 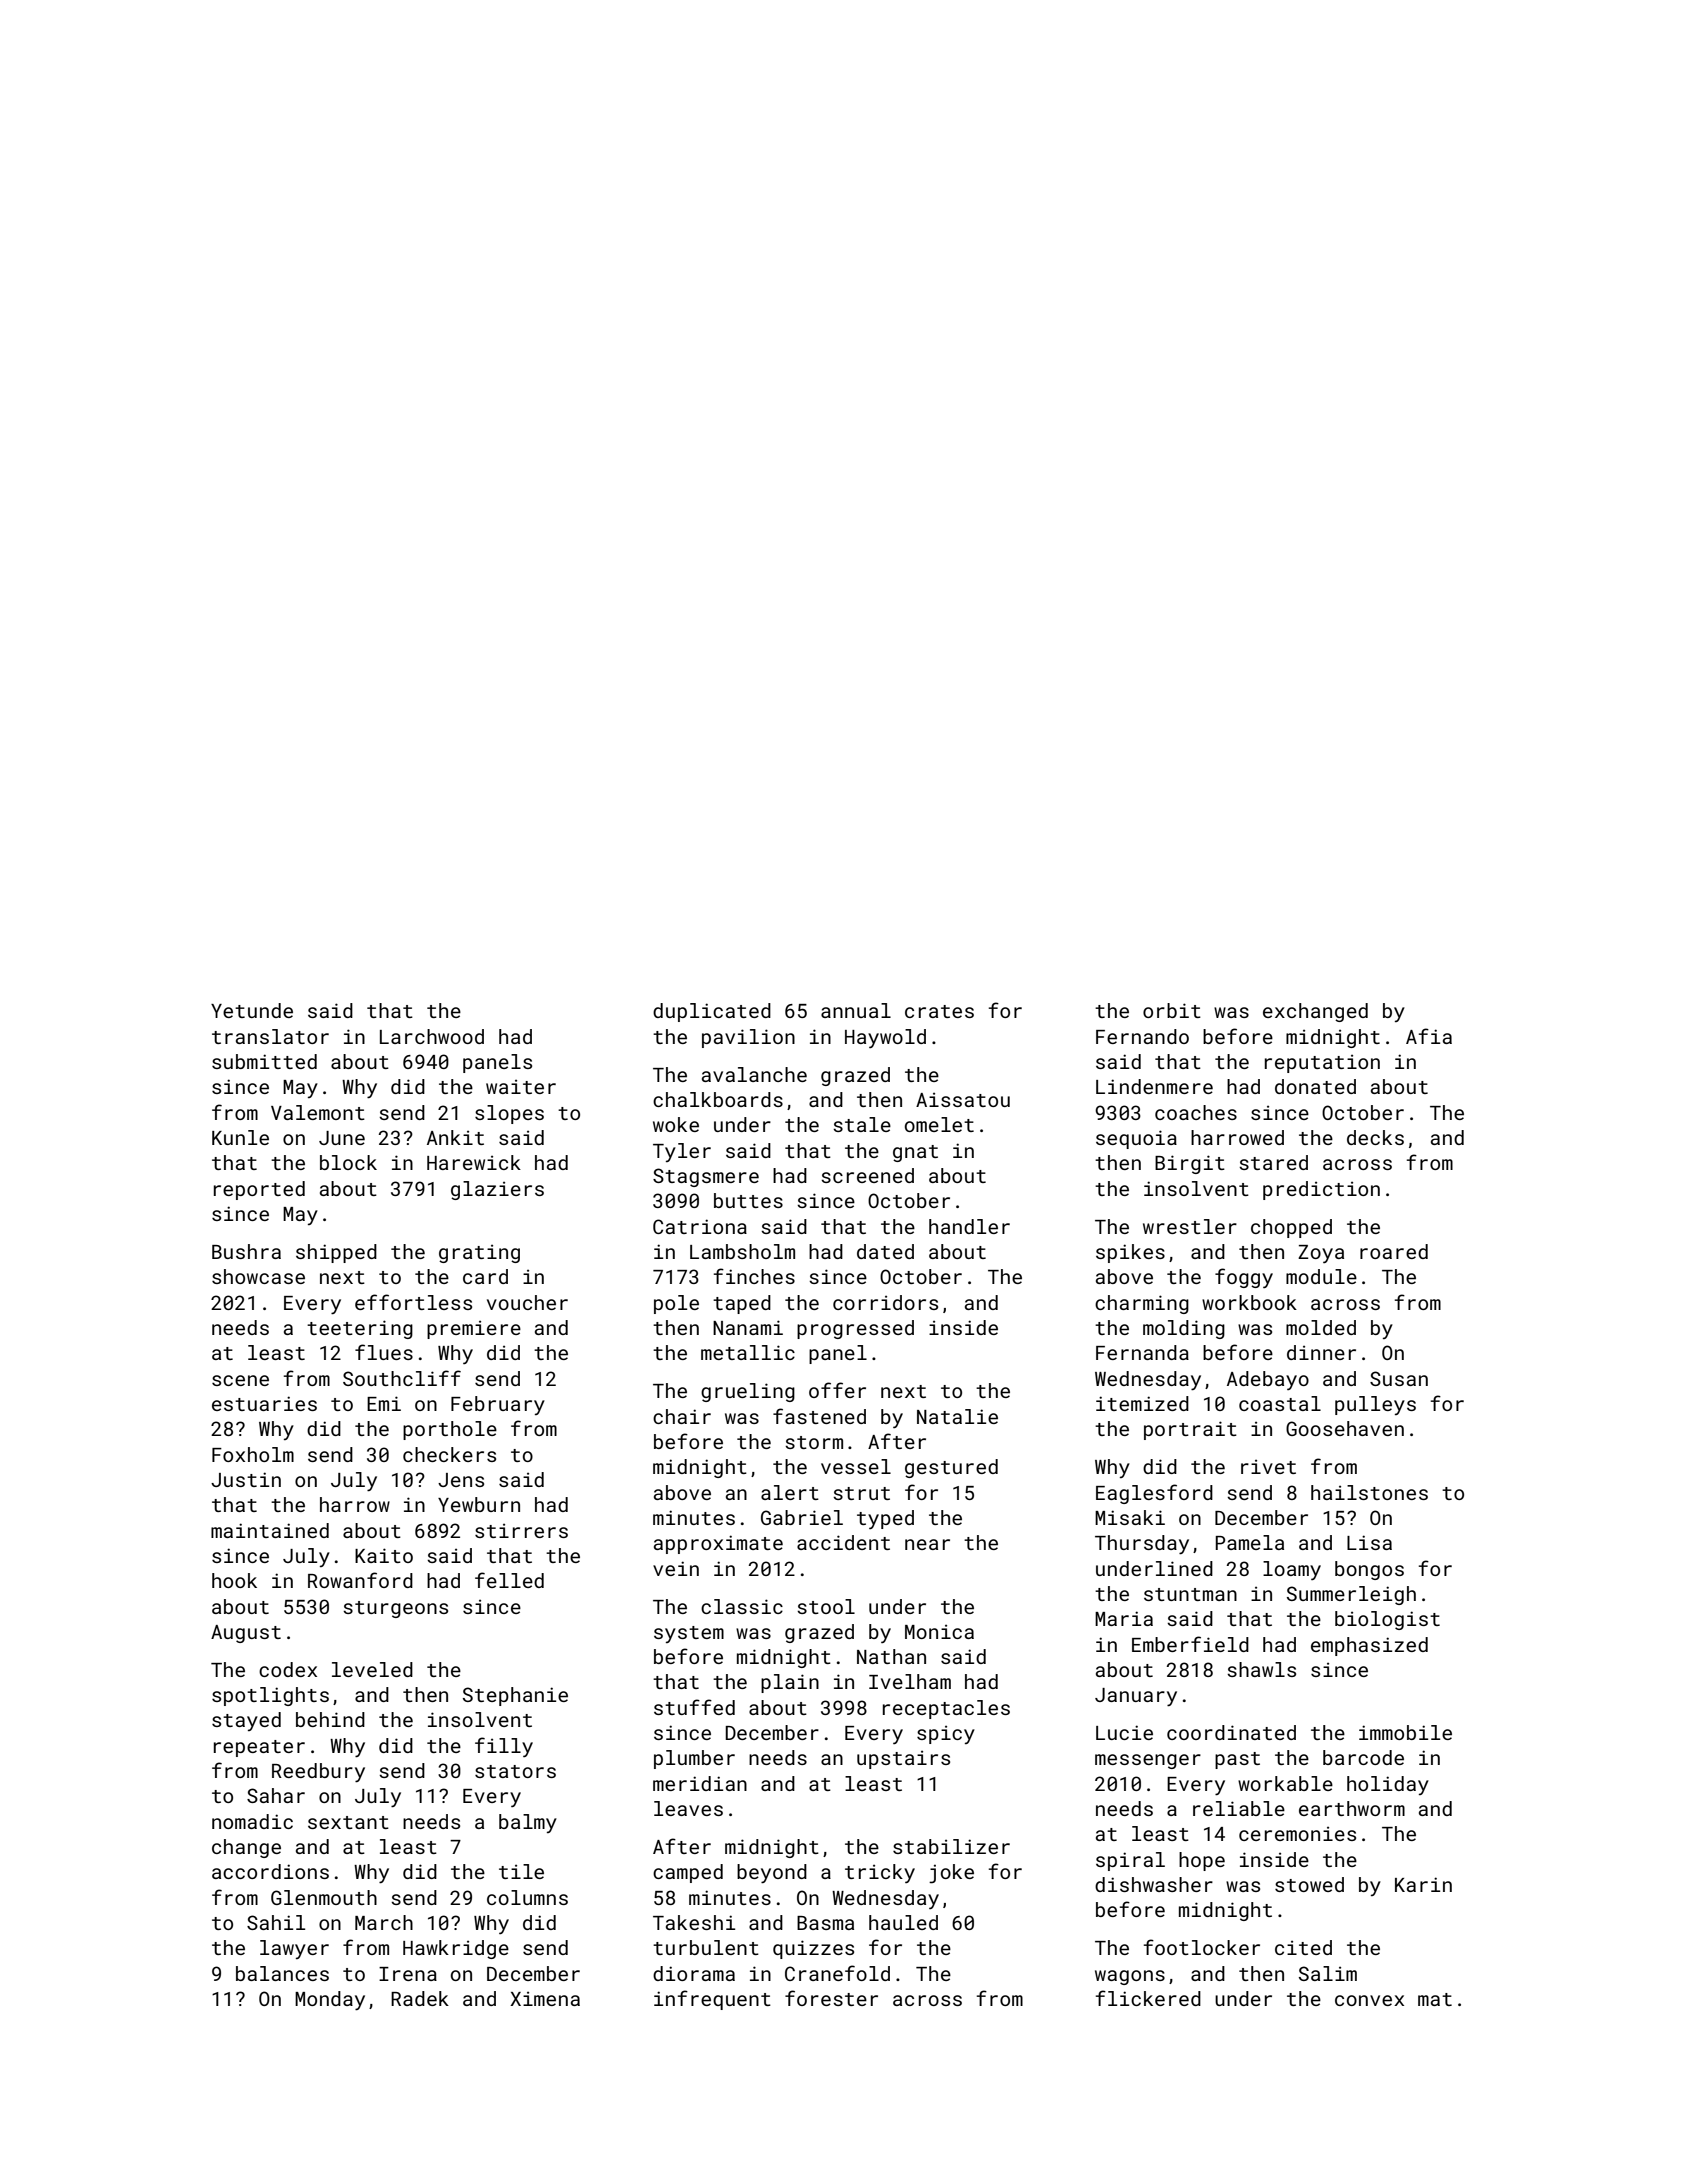 What do you see at coordinates (1124, 1618) in the screenshot?
I see `Maria` at bounding box center [1124, 1618].
